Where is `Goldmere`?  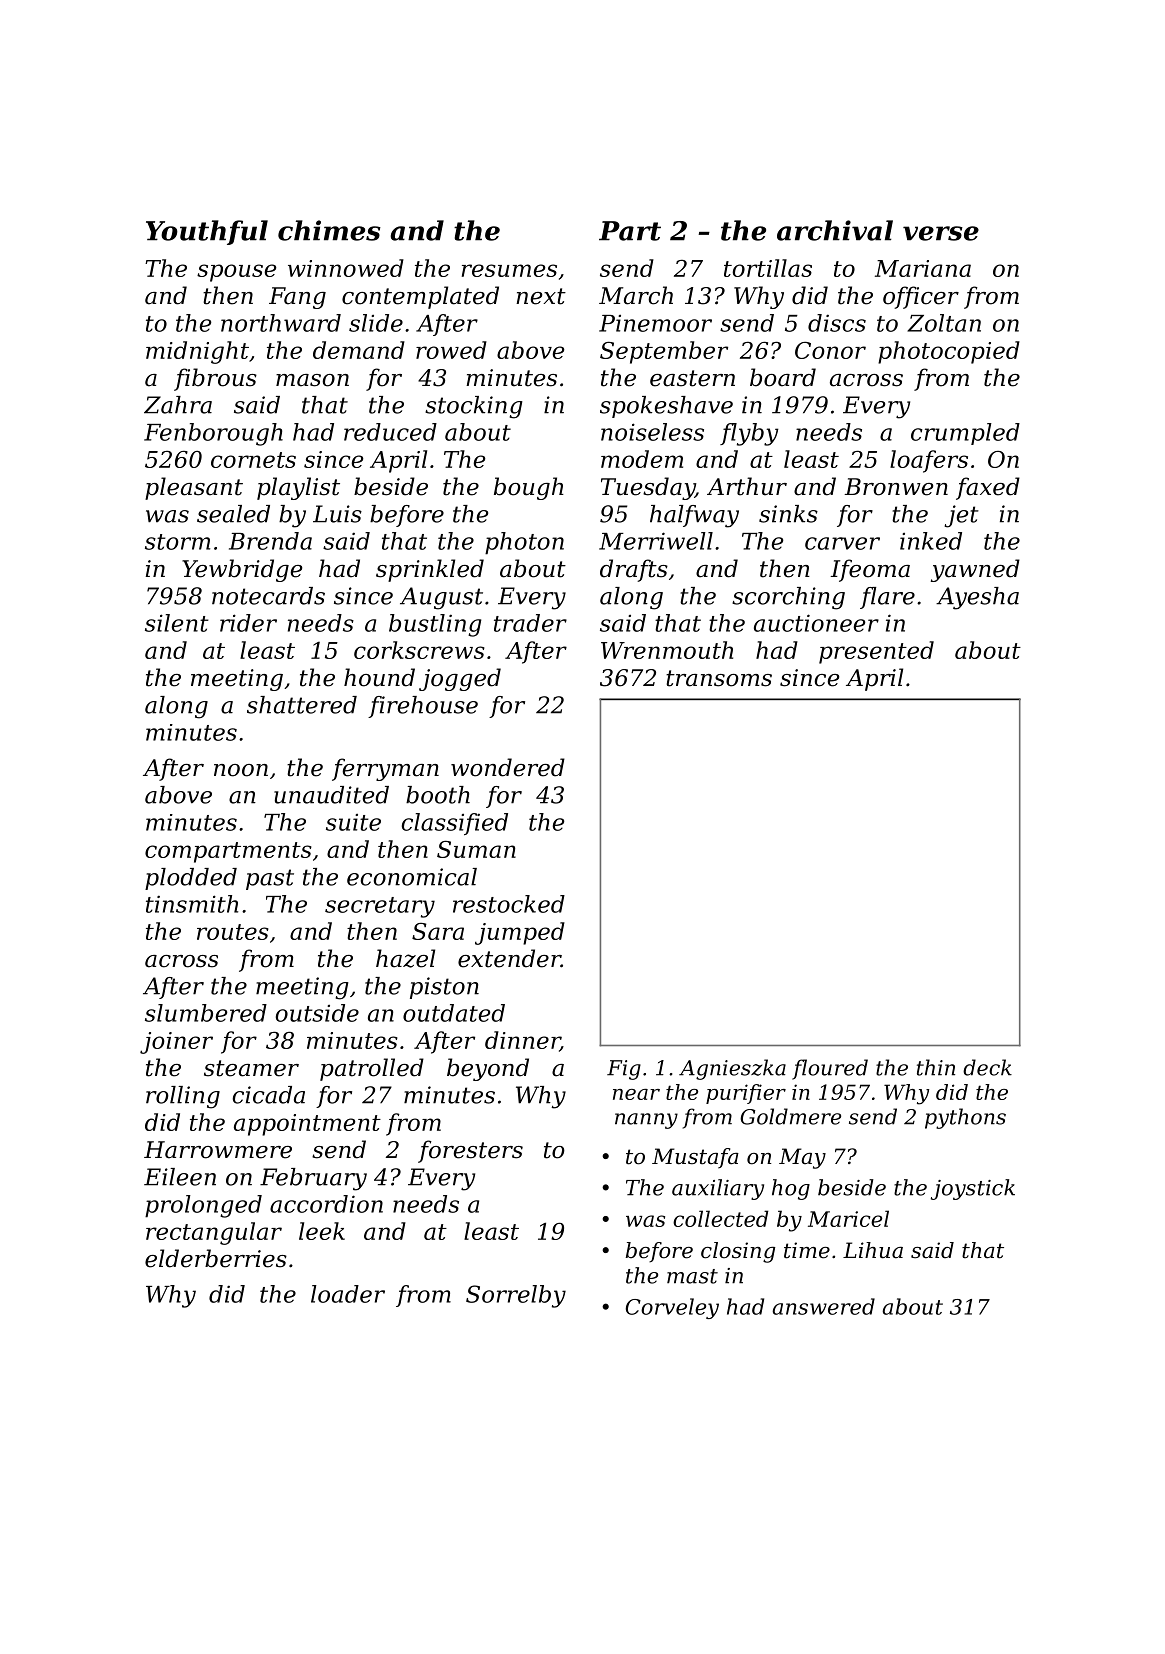
Goldmere is located at coordinates (790, 1116).
